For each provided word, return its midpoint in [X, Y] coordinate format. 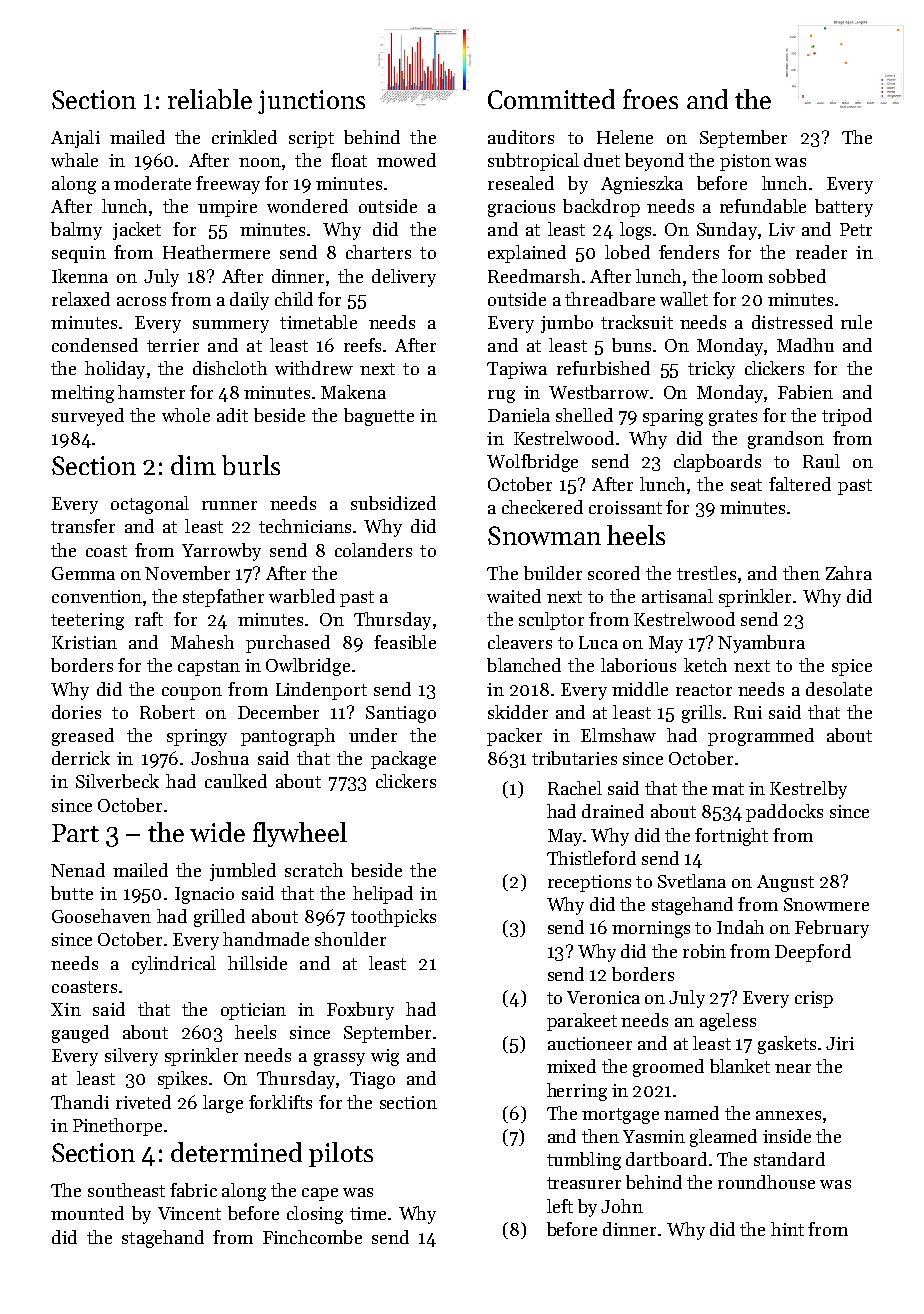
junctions [311, 102]
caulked [236, 781]
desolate [839, 689]
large [223, 1104]
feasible [405, 642]
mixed [571, 1066]
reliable [210, 99]
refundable [763, 206]
